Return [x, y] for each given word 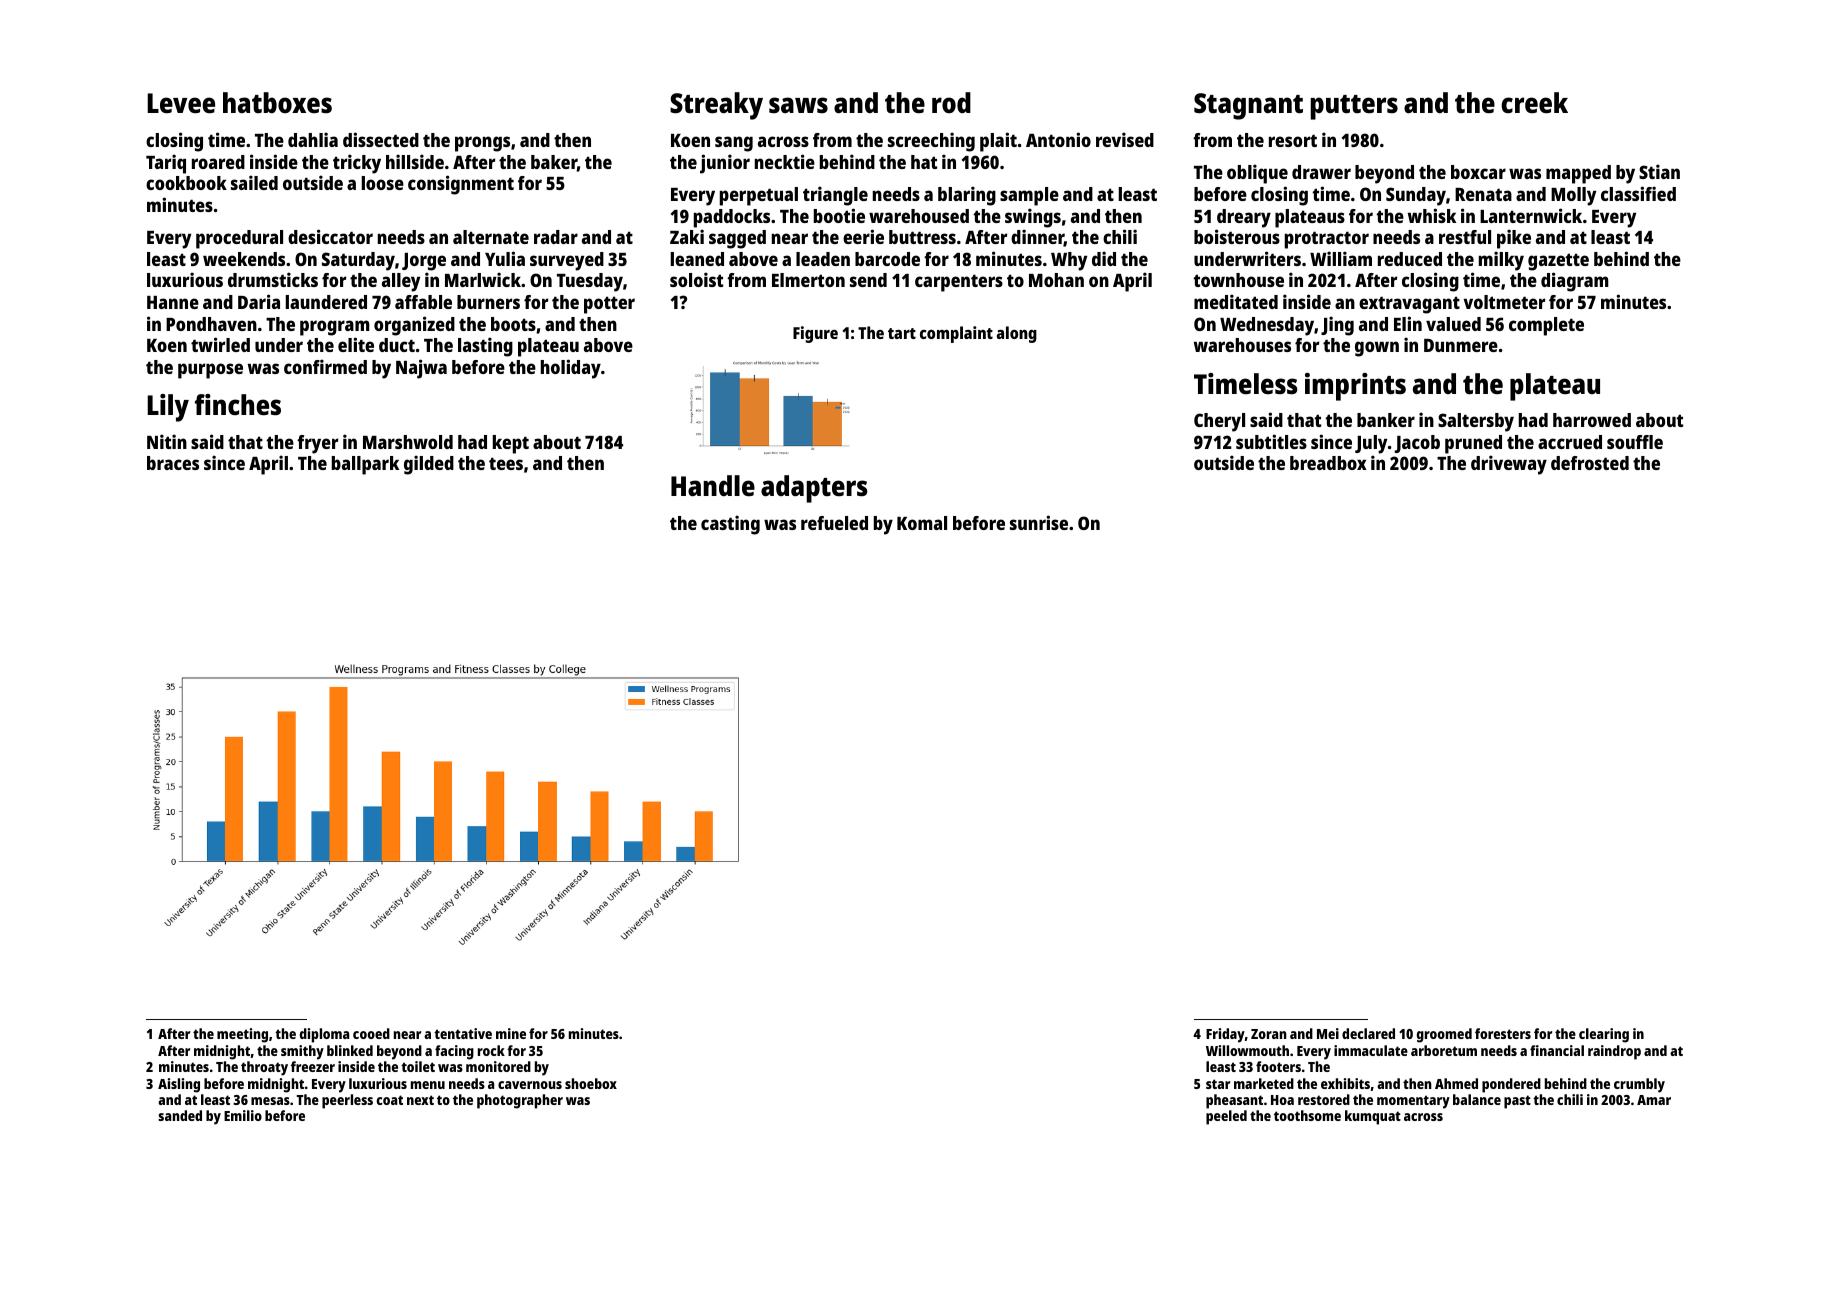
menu [428, 1085]
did [1104, 258]
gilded [429, 465]
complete [1546, 326]
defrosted [1590, 463]
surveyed [567, 261]
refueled [834, 523]
